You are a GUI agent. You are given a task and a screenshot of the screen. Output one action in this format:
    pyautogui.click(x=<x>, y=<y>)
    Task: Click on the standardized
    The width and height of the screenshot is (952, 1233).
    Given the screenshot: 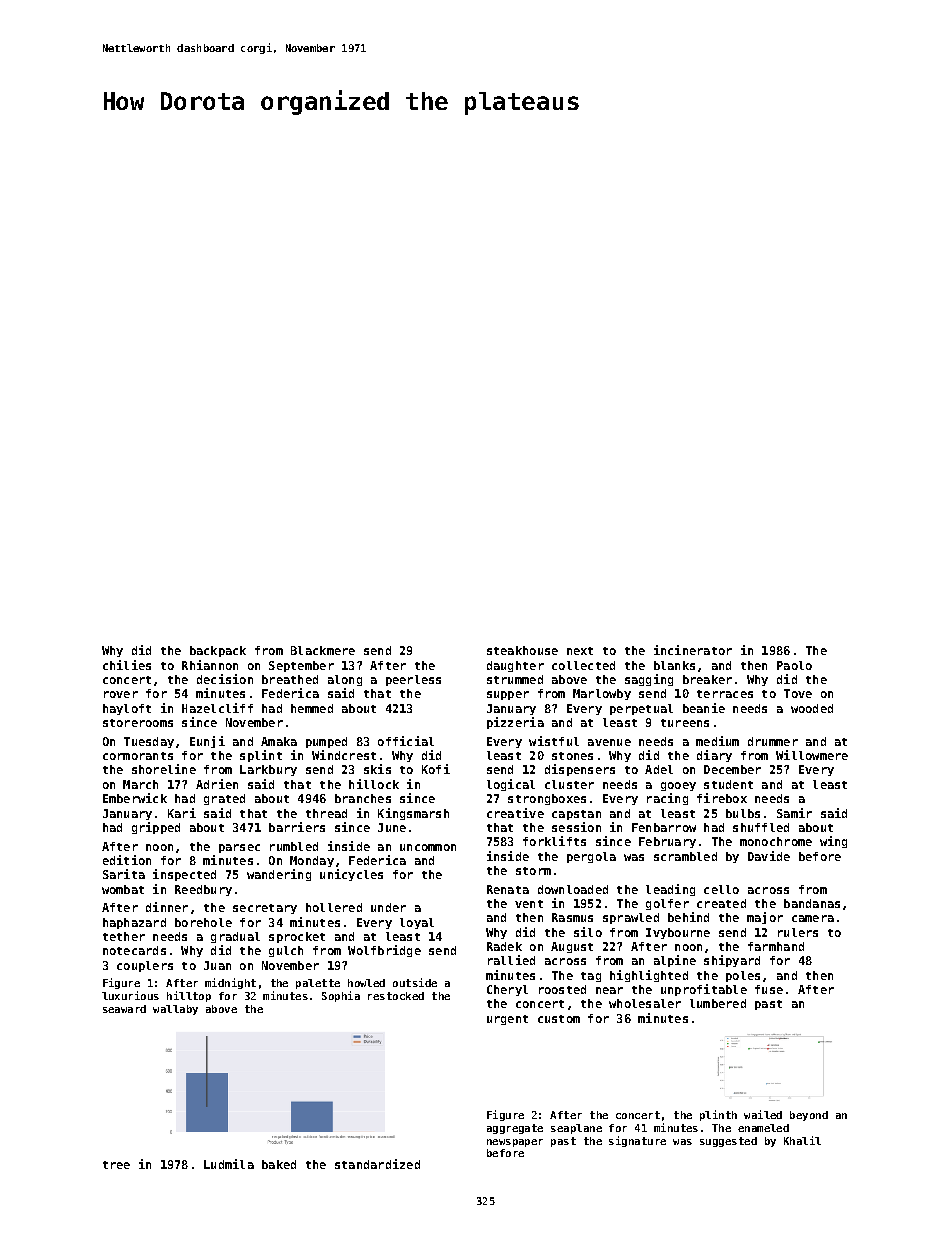 What is the action you would take?
    pyautogui.click(x=377, y=1164)
